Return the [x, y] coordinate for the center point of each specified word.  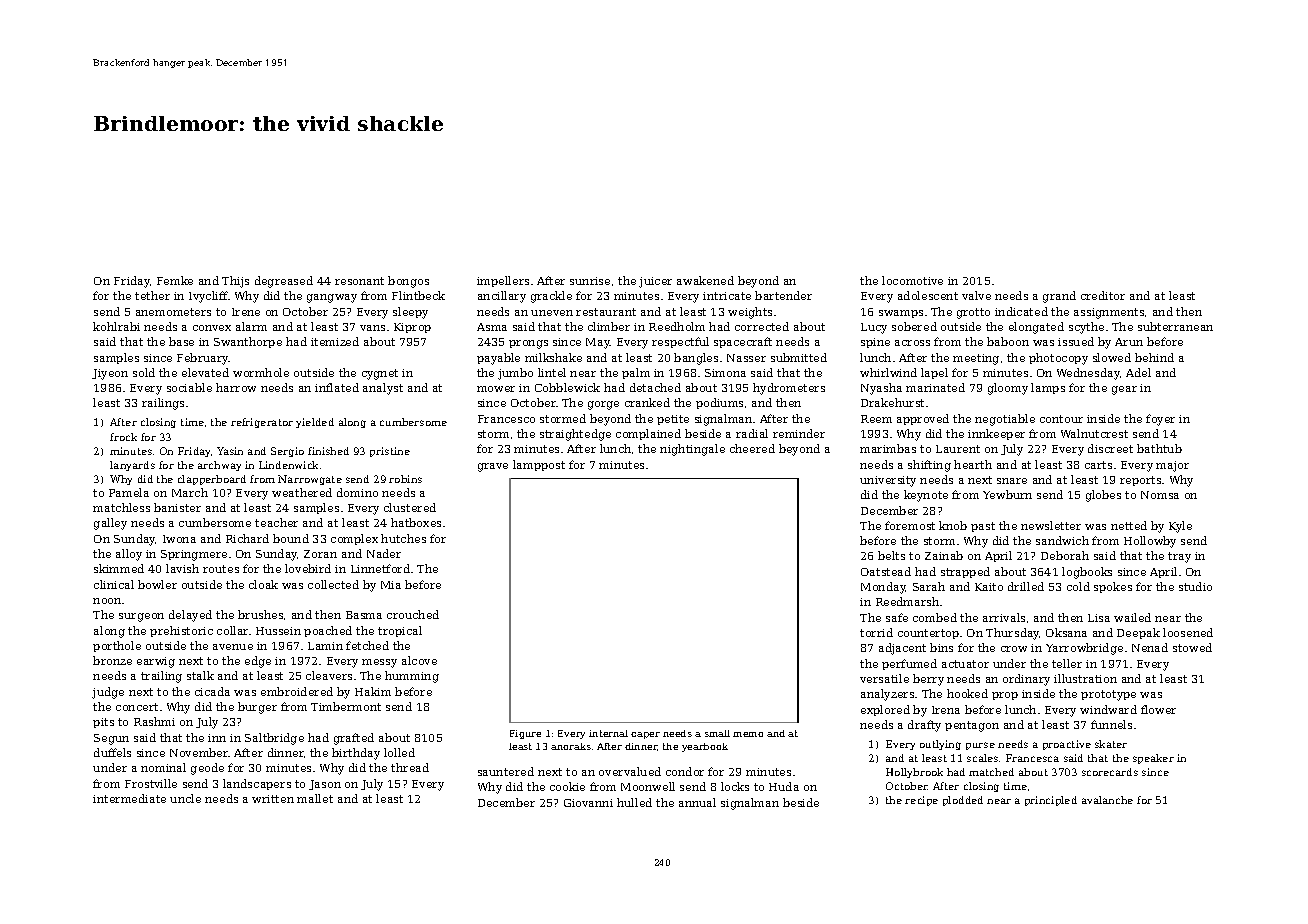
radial [752, 433]
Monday [883, 588]
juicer [655, 282]
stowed [1192, 647]
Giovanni [588, 803]
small [717, 733]
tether [152, 295]
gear [1124, 390]
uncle [185, 798]
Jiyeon [110, 374]
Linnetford [380, 568]
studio [1195, 586]
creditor [1103, 295]
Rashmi [154, 721]
